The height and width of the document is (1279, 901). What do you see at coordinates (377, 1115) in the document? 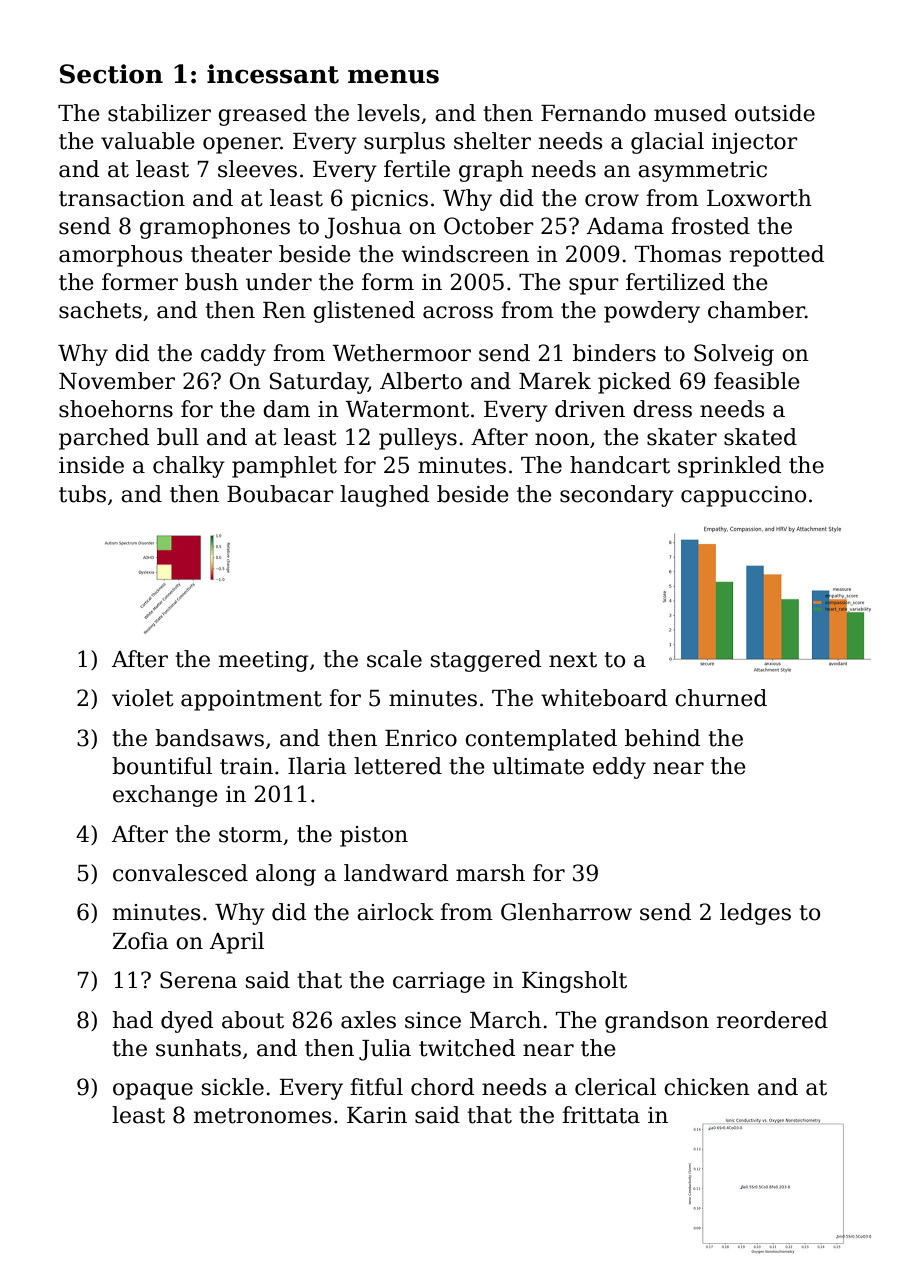
I see `Karin` at bounding box center [377, 1115].
